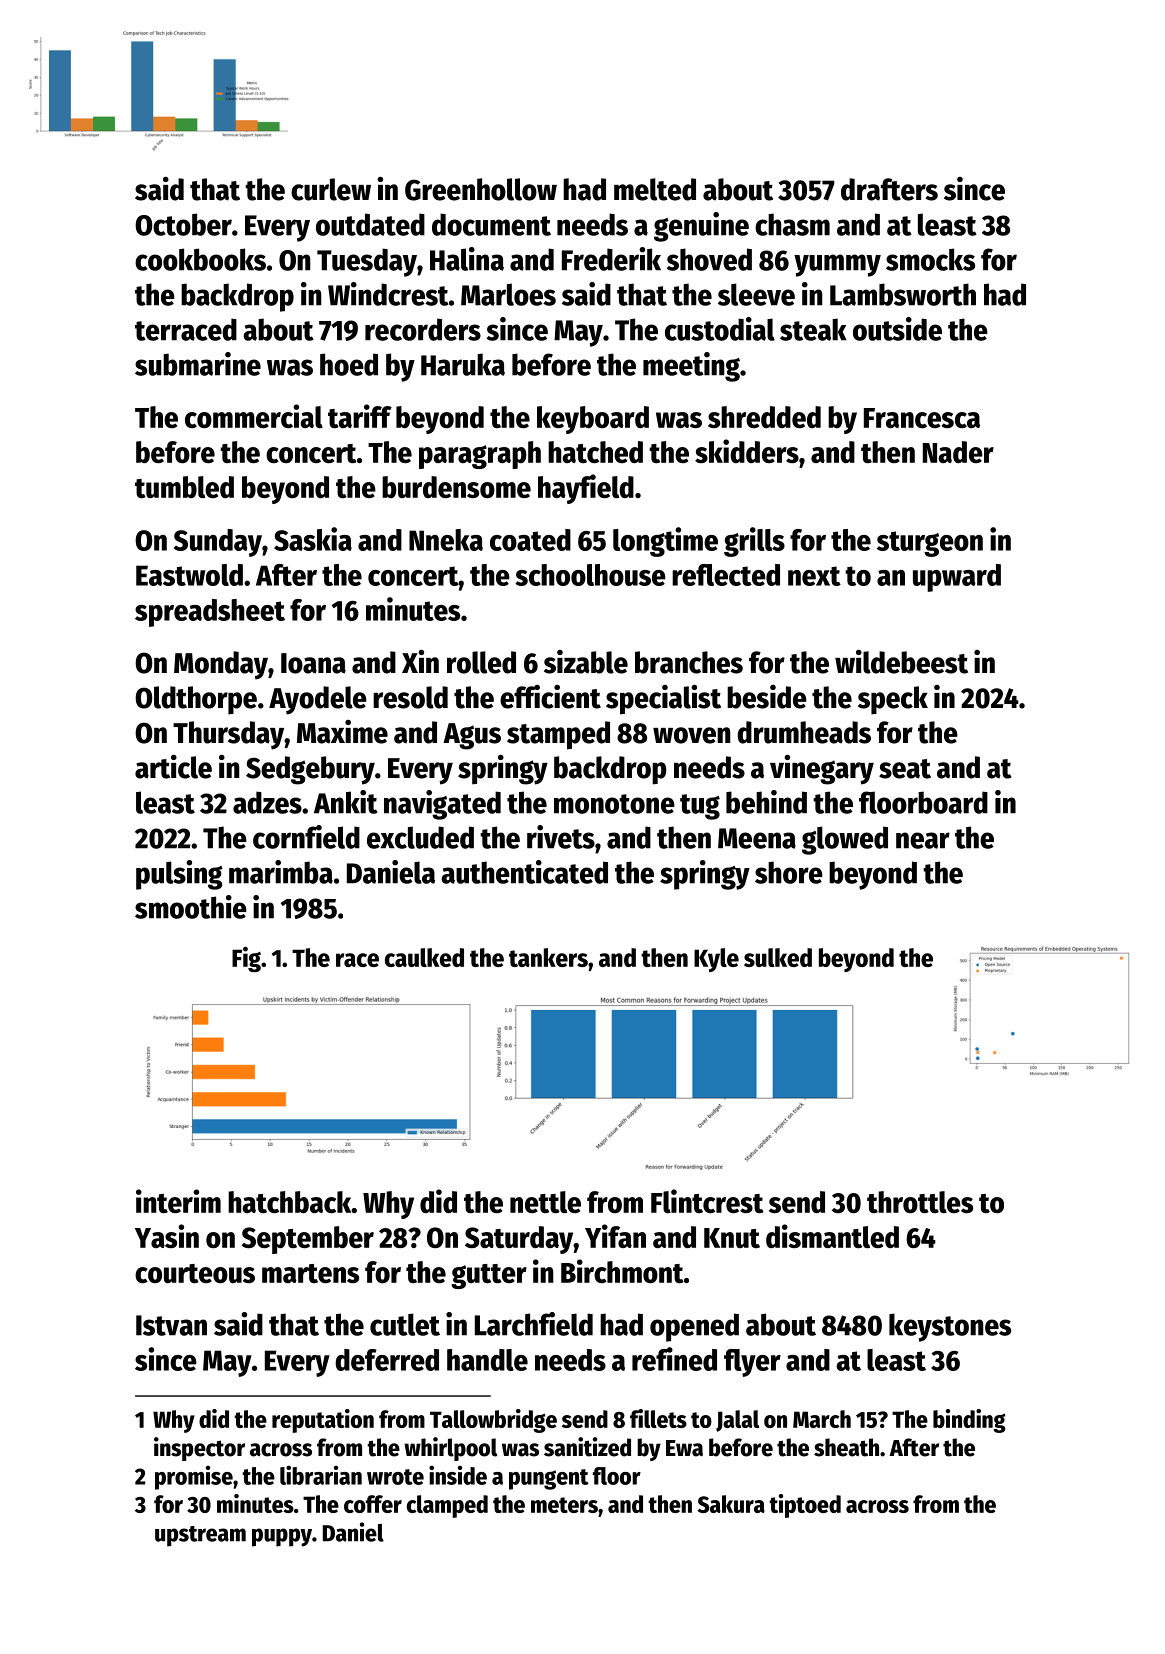  I want to click on flyer, so click(752, 1363).
